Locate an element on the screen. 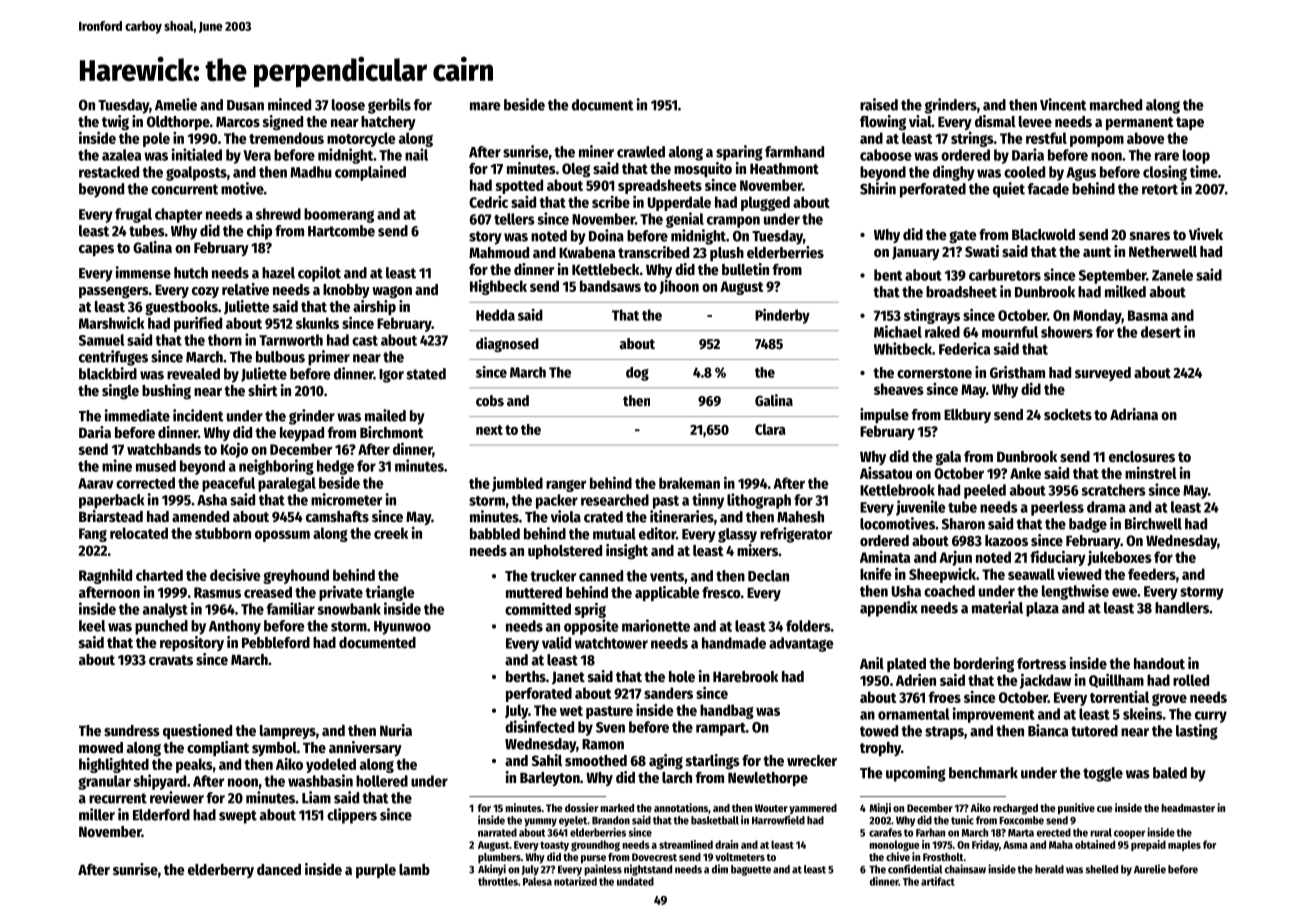 This screenshot has width=1308, height=924. airship is located at coordinates (374, 307).
